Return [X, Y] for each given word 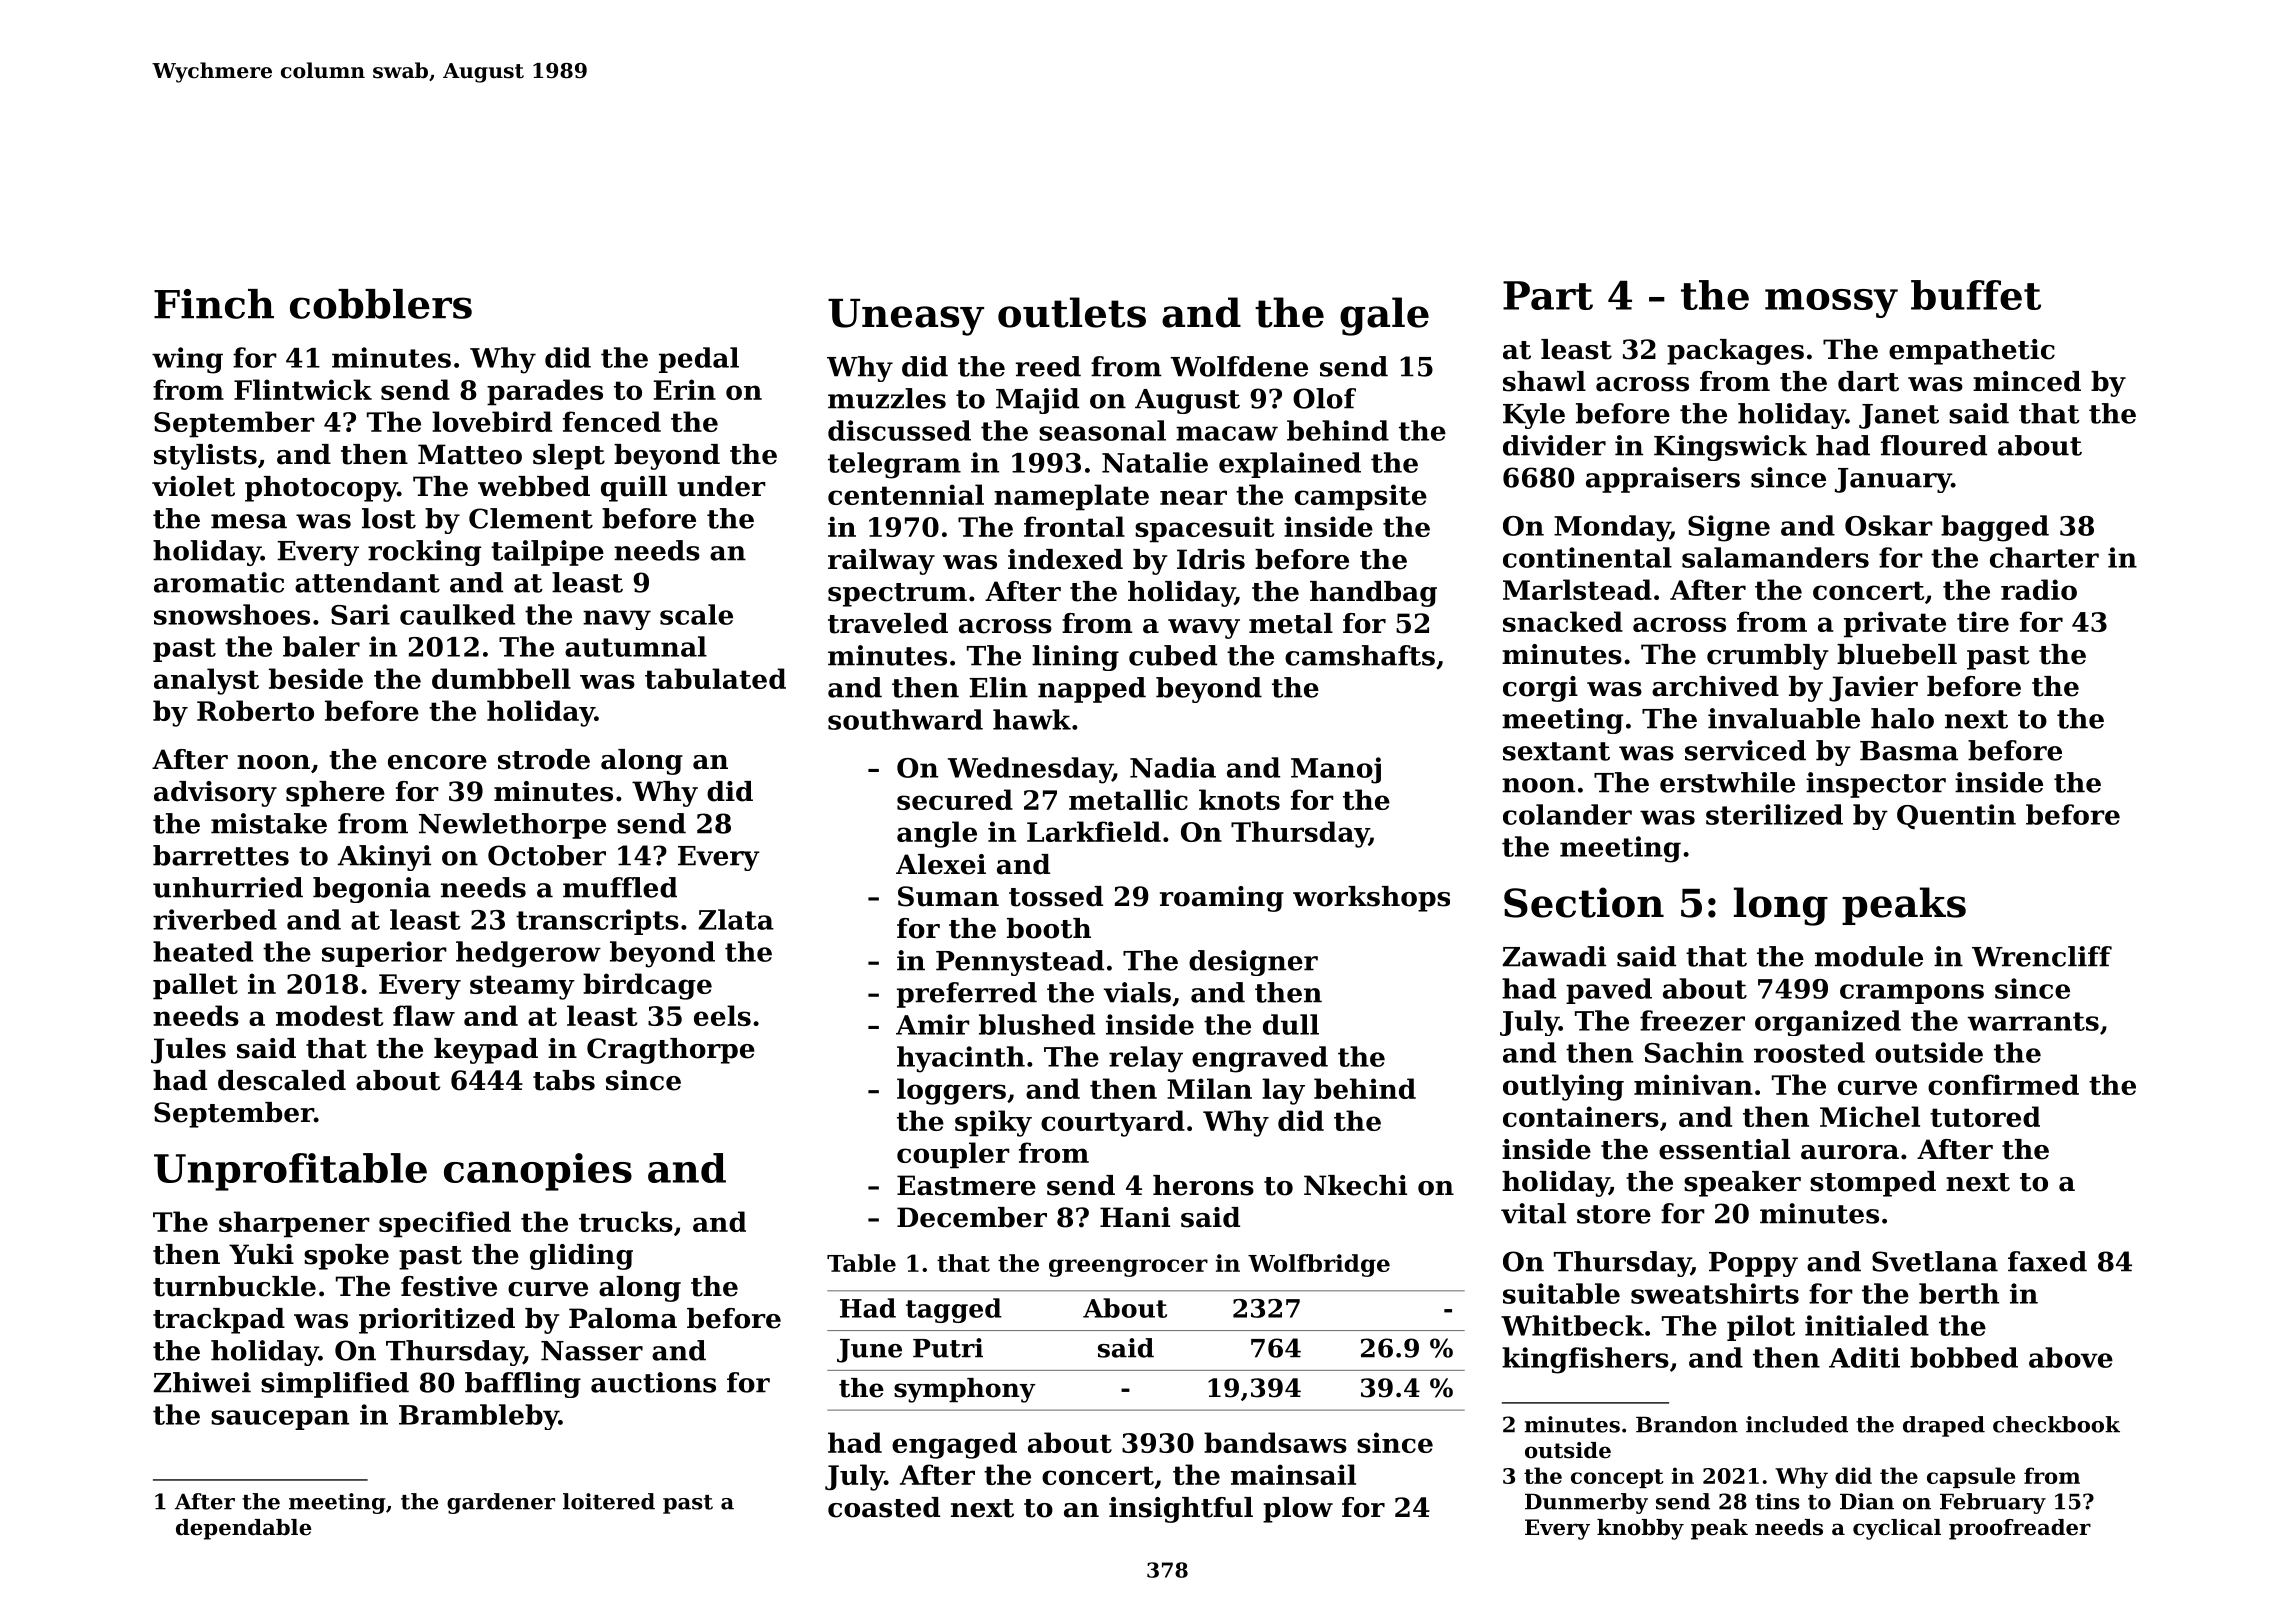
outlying [1563, 1087]
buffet [1976, 295]
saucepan [280, 1420]
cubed [1173, 655]
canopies [538, 1172]
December [972, 1217]
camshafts [1360, 655]
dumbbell [501, 678]
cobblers [381, 304]
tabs [564, 1080]
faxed [2047, 1261]
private [1895, 624]
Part [1548, 295]
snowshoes [232, 614]
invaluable [1784, 718]
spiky [993, 1123]
